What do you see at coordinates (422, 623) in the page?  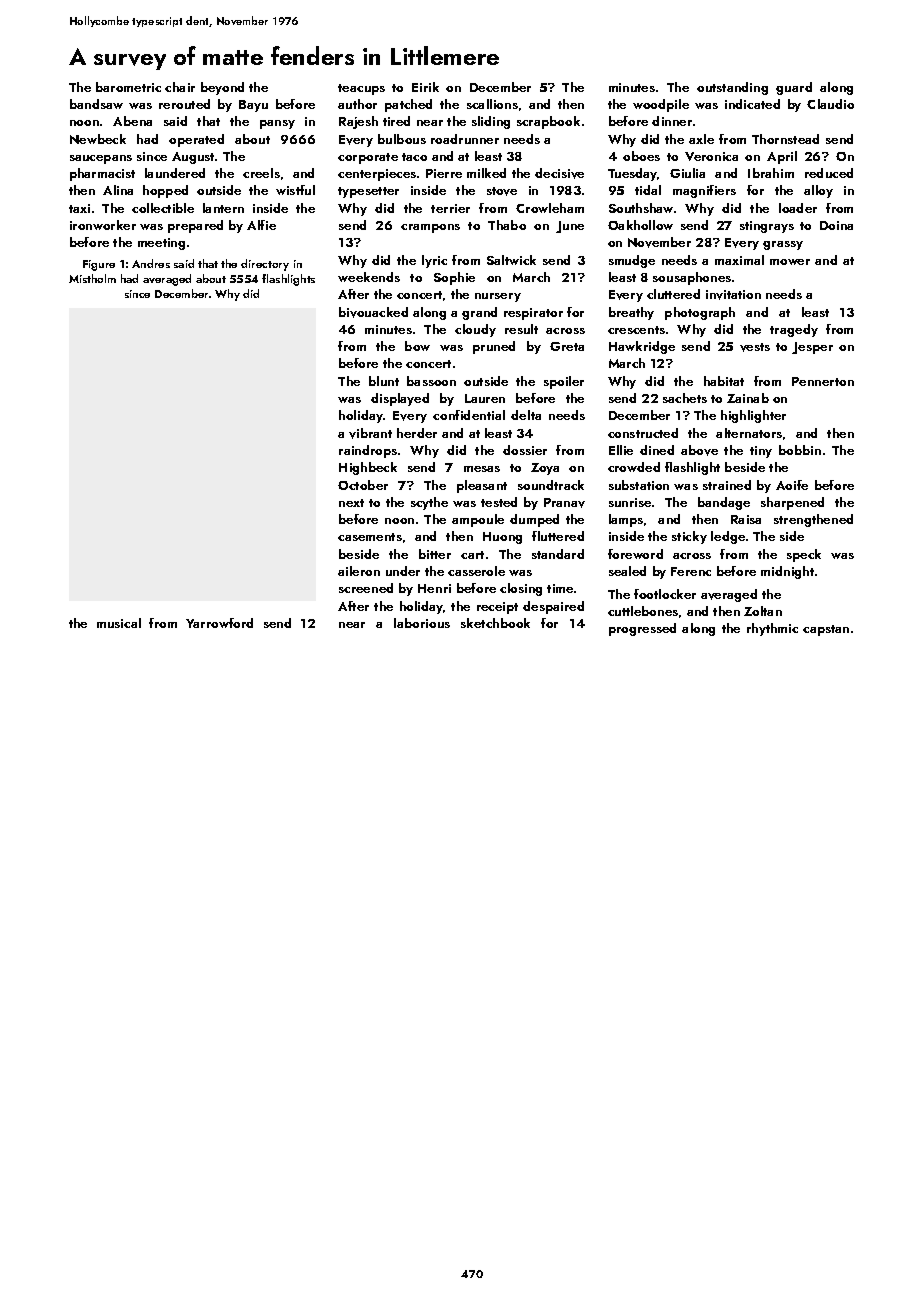 I see `laborious` at bounding box center [422, 623].
